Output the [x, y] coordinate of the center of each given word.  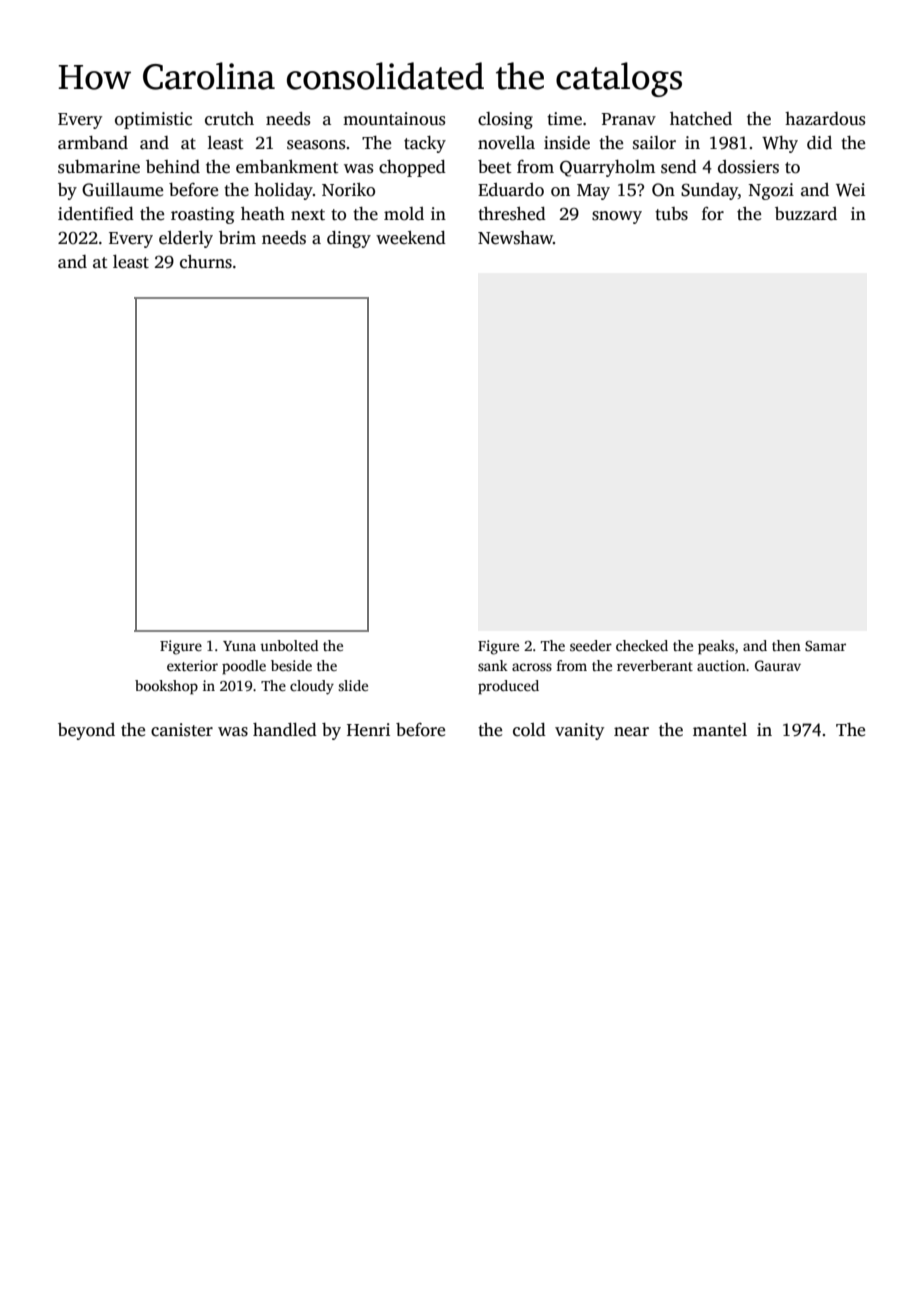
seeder [591, 645]
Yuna [239, 646]
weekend [411, 238]
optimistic [153, 120]
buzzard [806, 214]
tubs [671, 214]
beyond [86, 731]
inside [567, 143]
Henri [368, 730]
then [786, 645]
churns [206, 262]
